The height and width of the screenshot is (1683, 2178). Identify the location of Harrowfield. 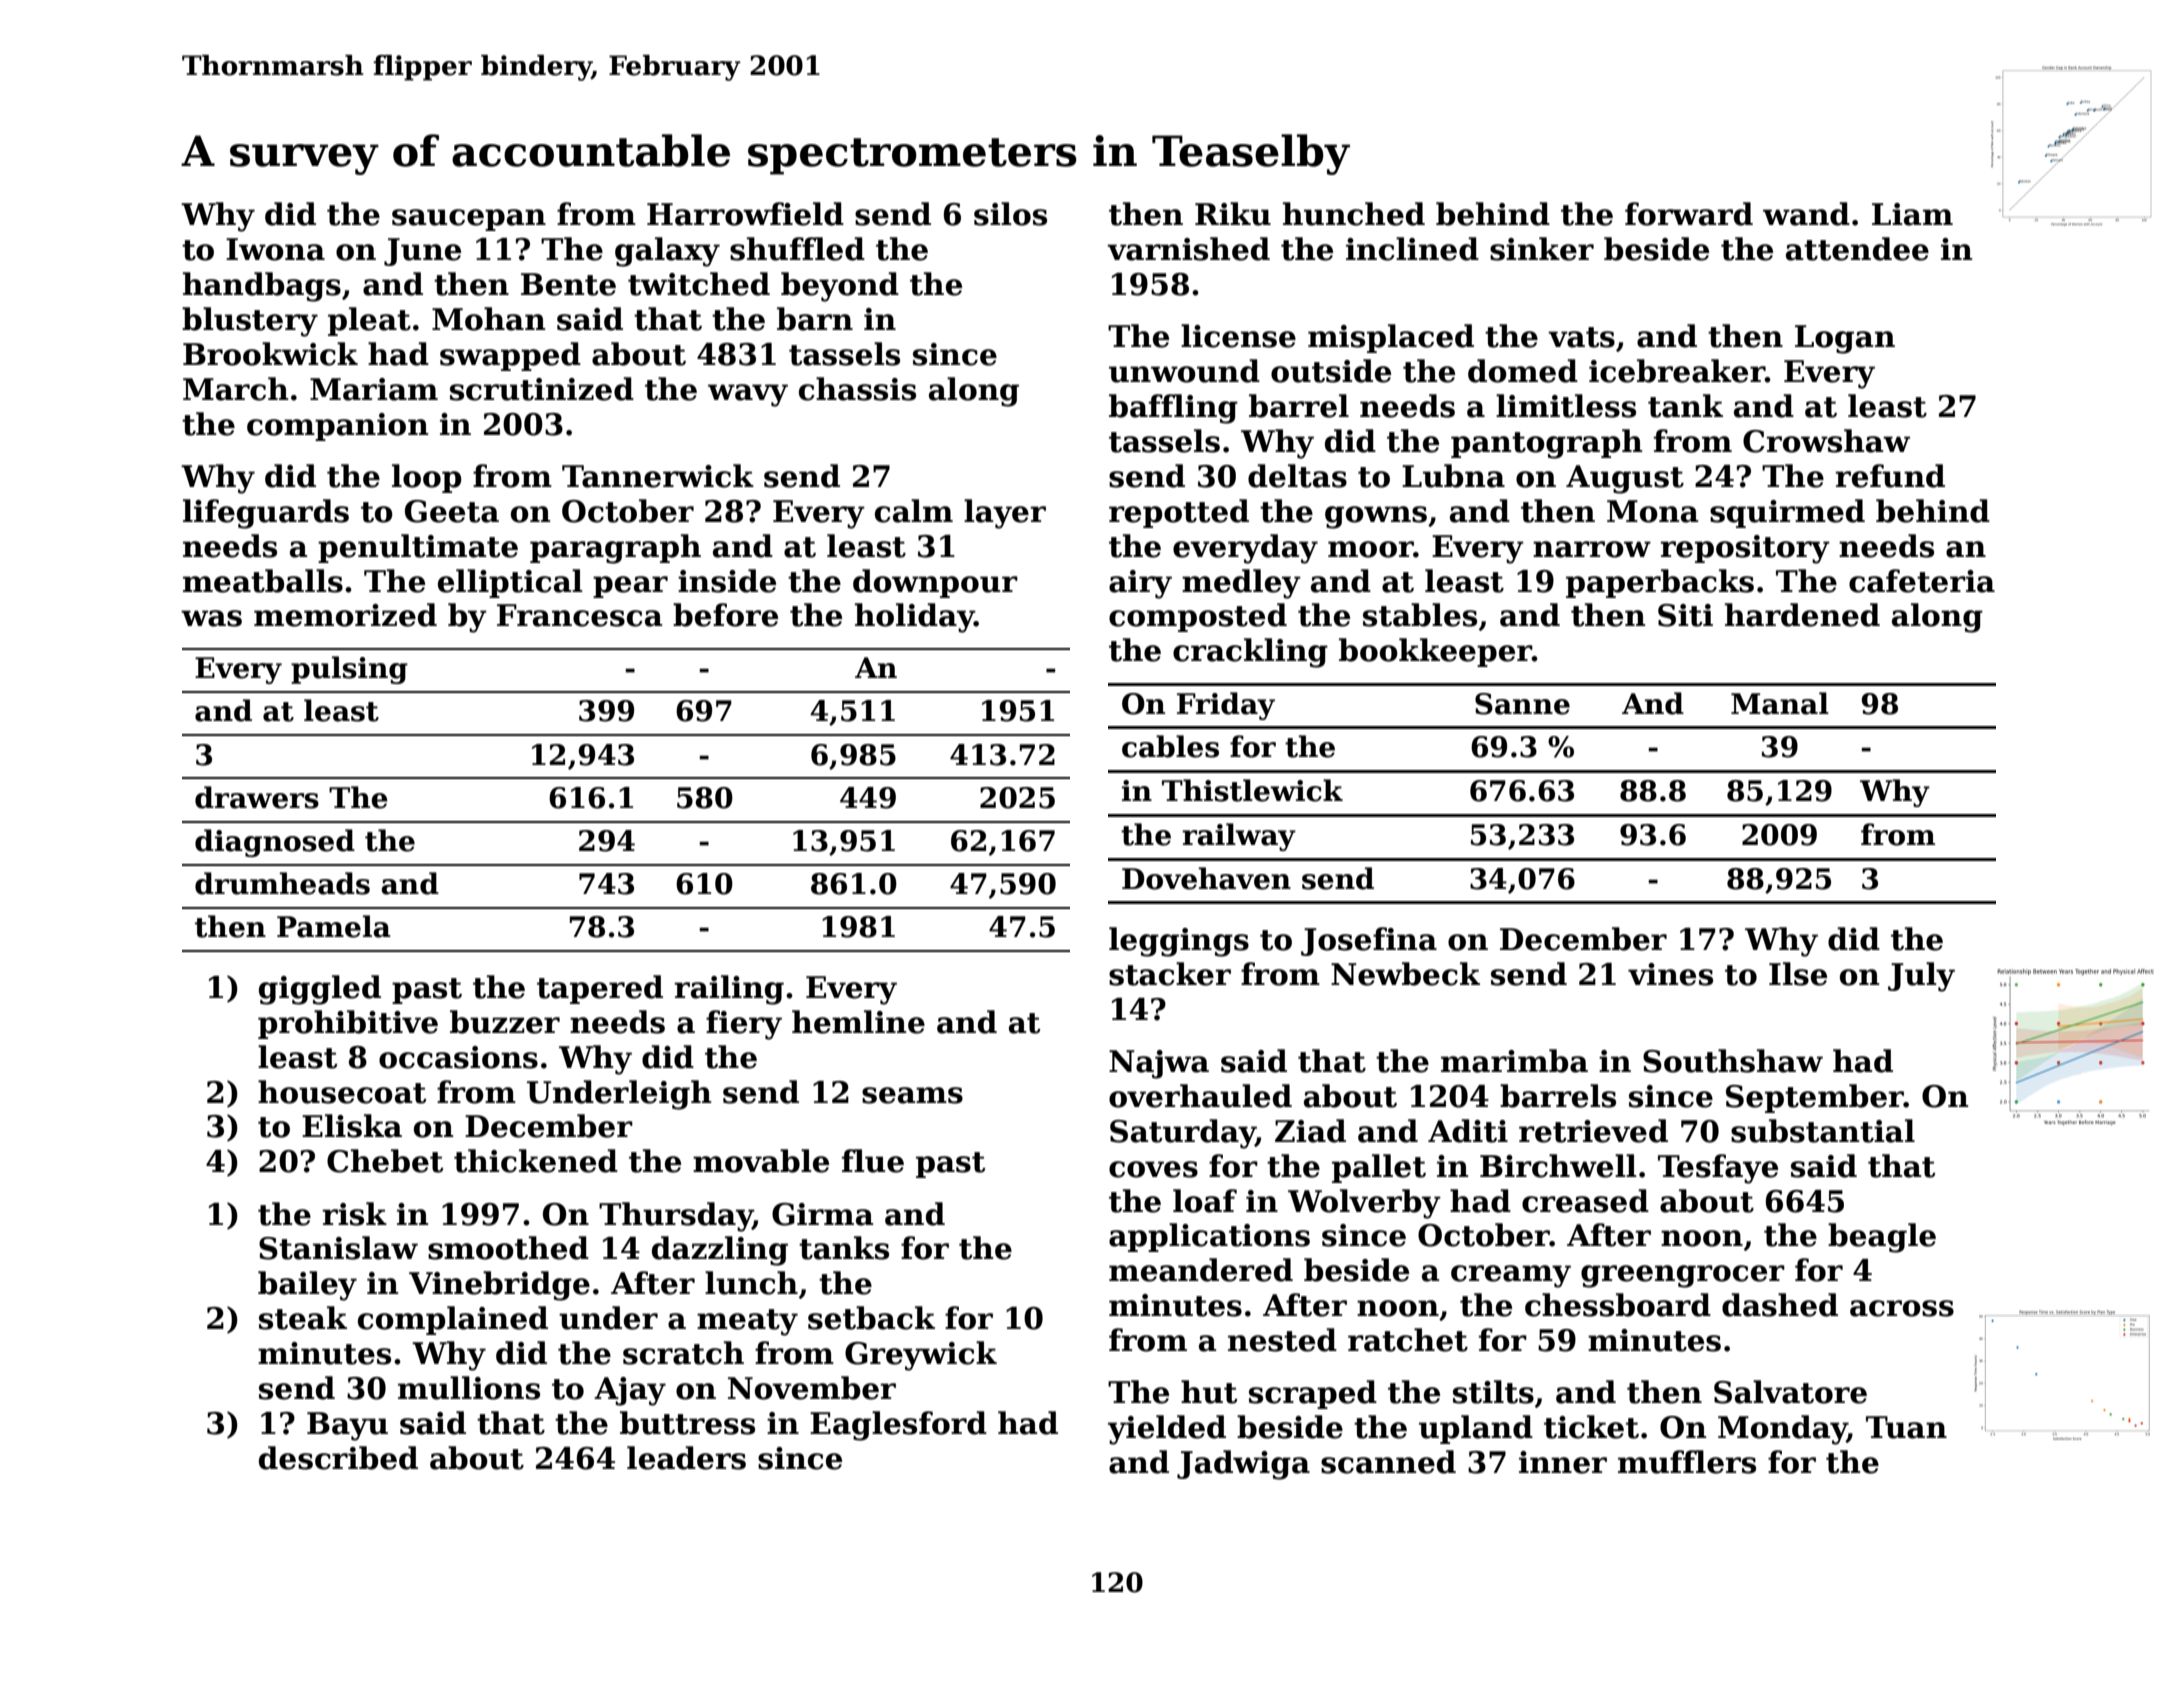
(745, 214).
